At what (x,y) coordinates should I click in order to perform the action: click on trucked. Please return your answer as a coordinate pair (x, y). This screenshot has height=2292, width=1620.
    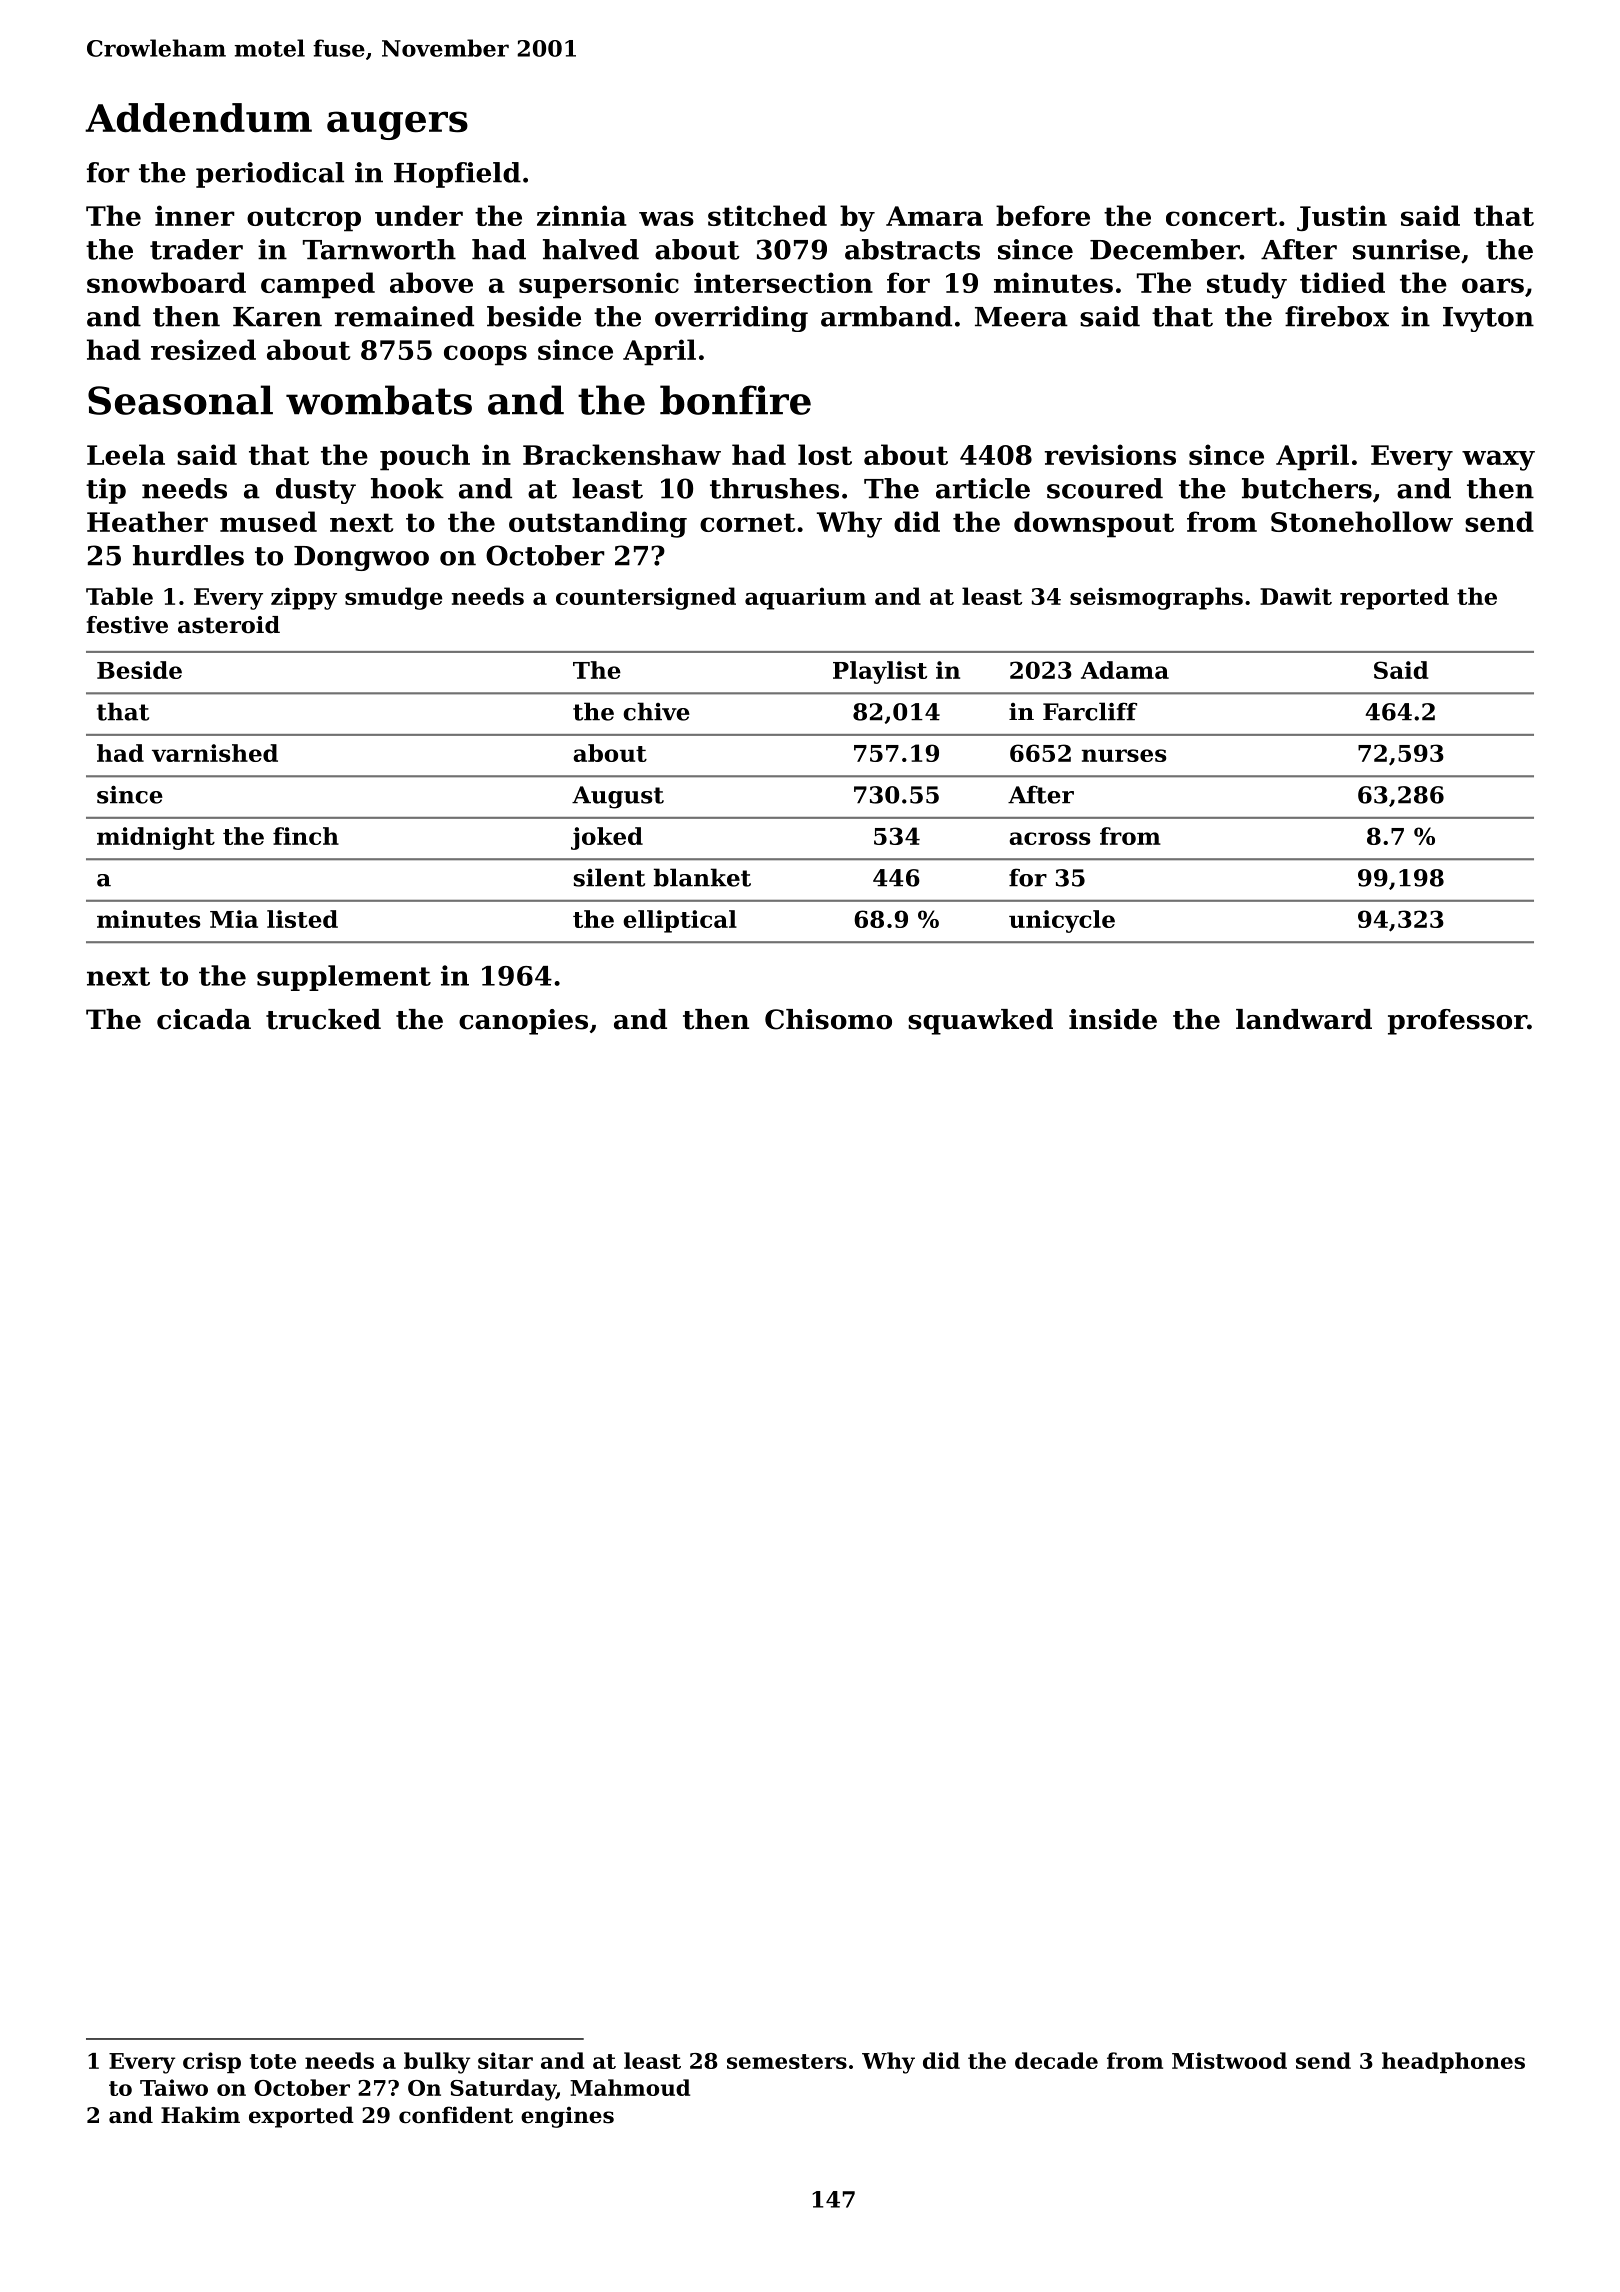
    Looking at the image, I should click on (323, 1019).
